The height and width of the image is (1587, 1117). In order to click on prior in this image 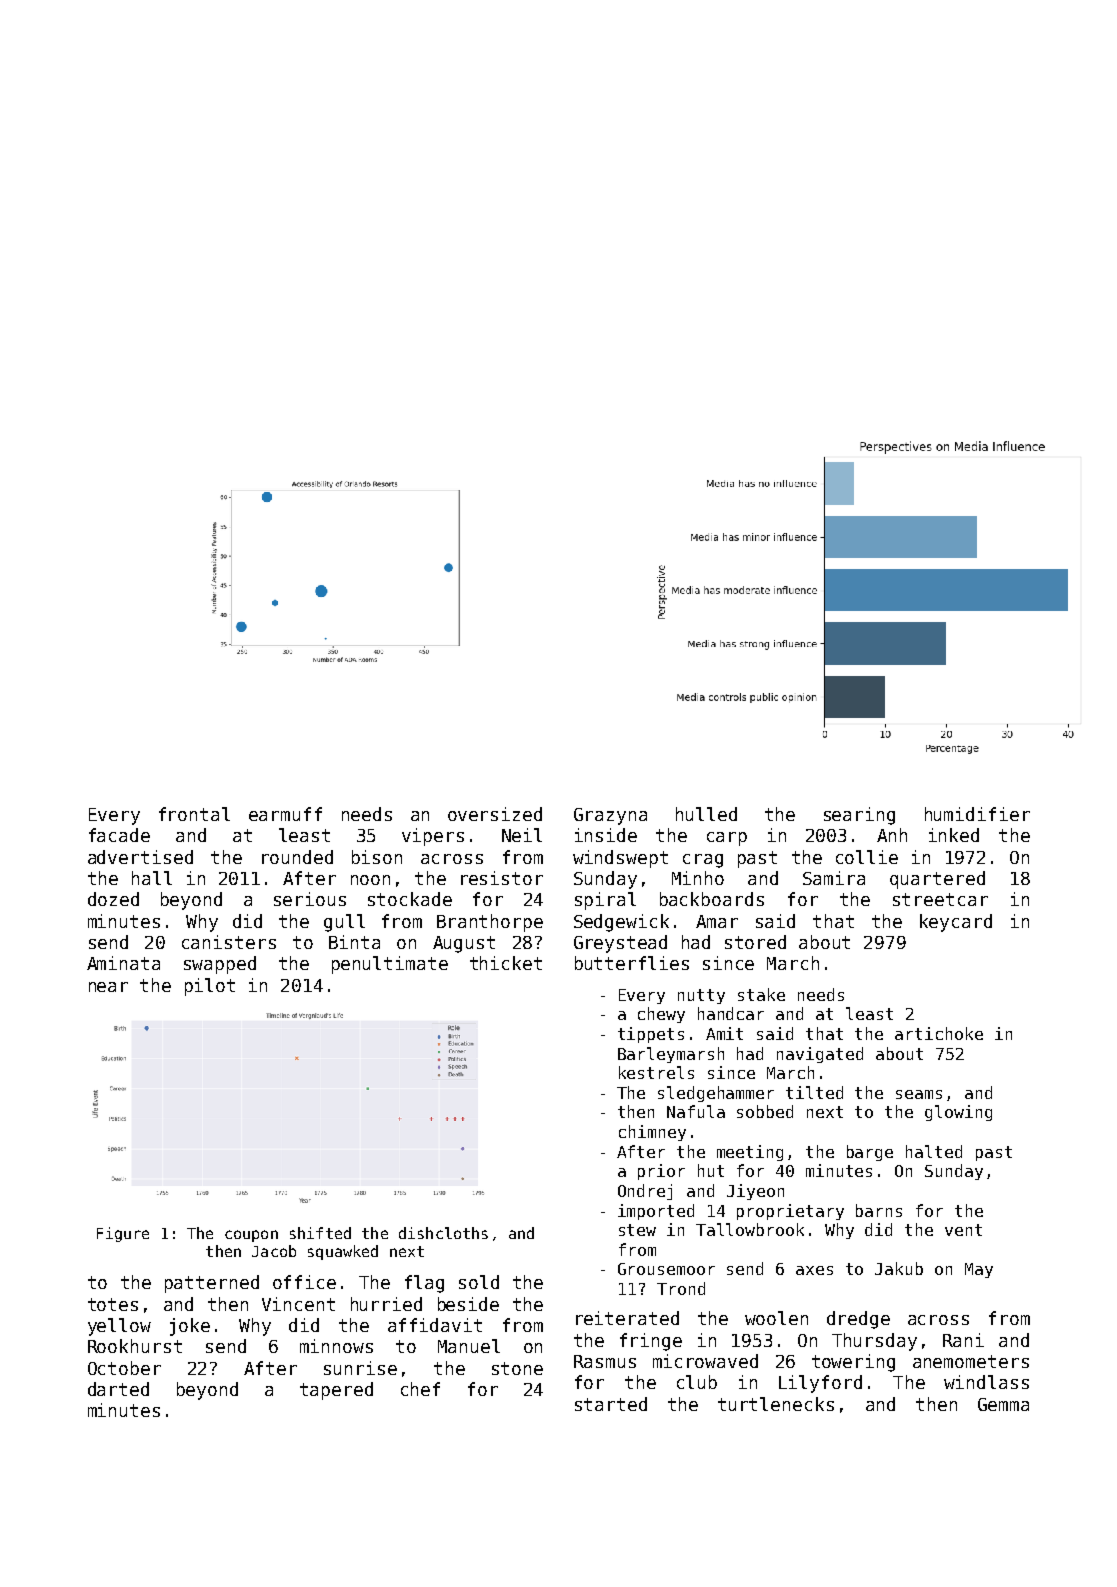, I will do `click(661, 1172)`.
